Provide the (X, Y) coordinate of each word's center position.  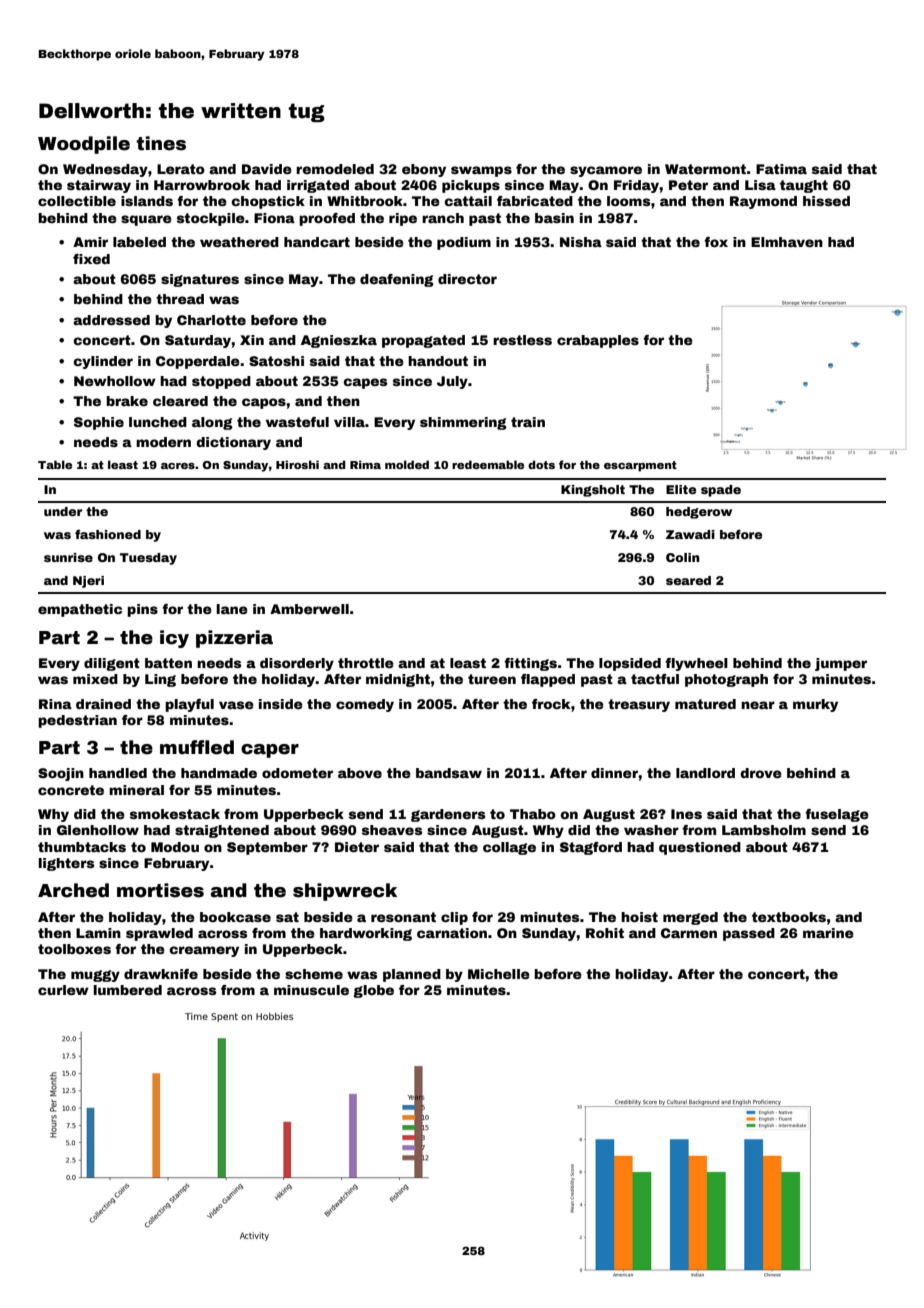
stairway (99, 186)
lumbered (127, 990)
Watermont (705, 169)
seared (688, 580)
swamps (481, 171)
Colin (683, 557)
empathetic (80, 610)
